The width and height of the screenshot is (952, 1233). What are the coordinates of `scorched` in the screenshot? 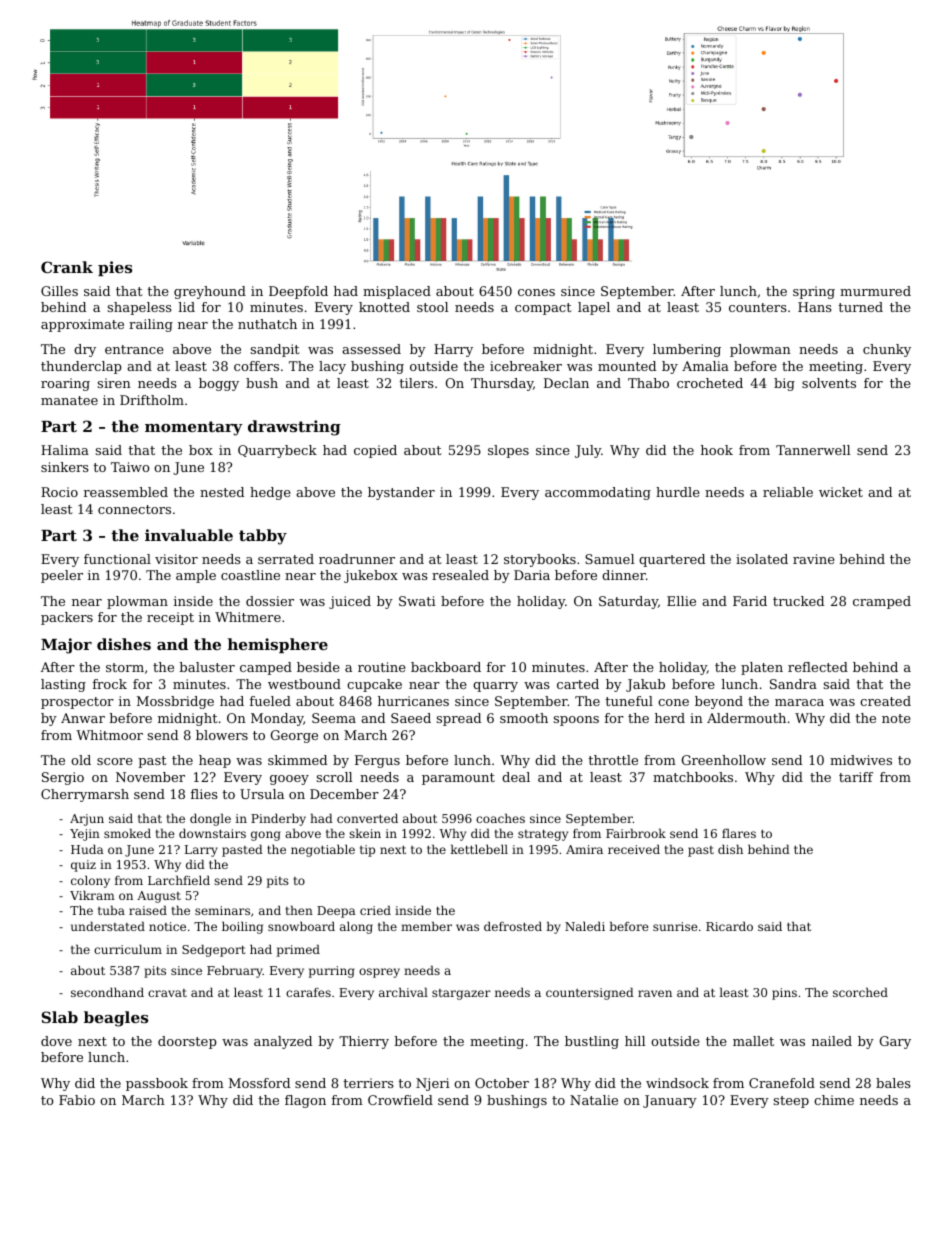 It's located at (860, 992).
